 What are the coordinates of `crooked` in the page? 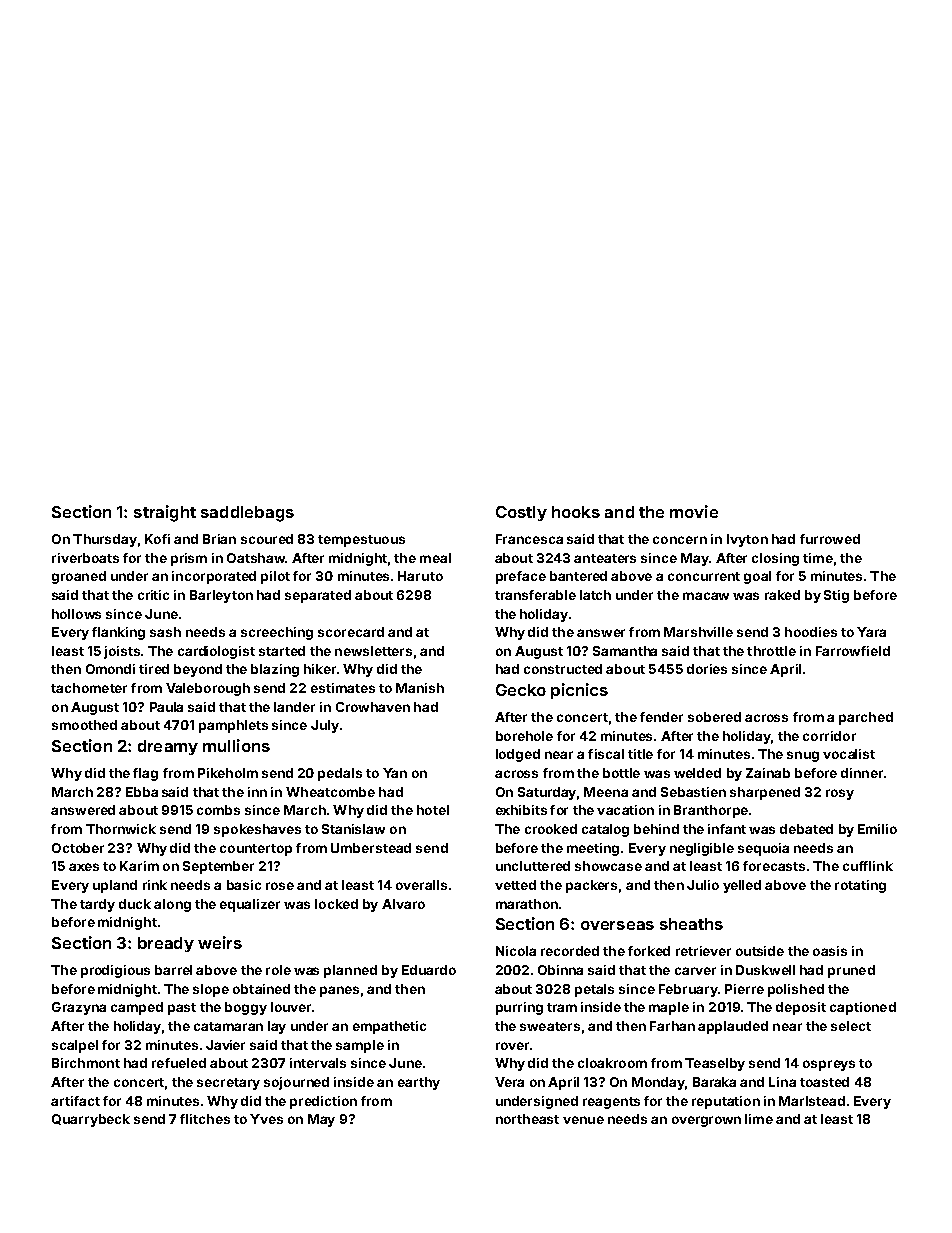 It's located at (551, 829).
